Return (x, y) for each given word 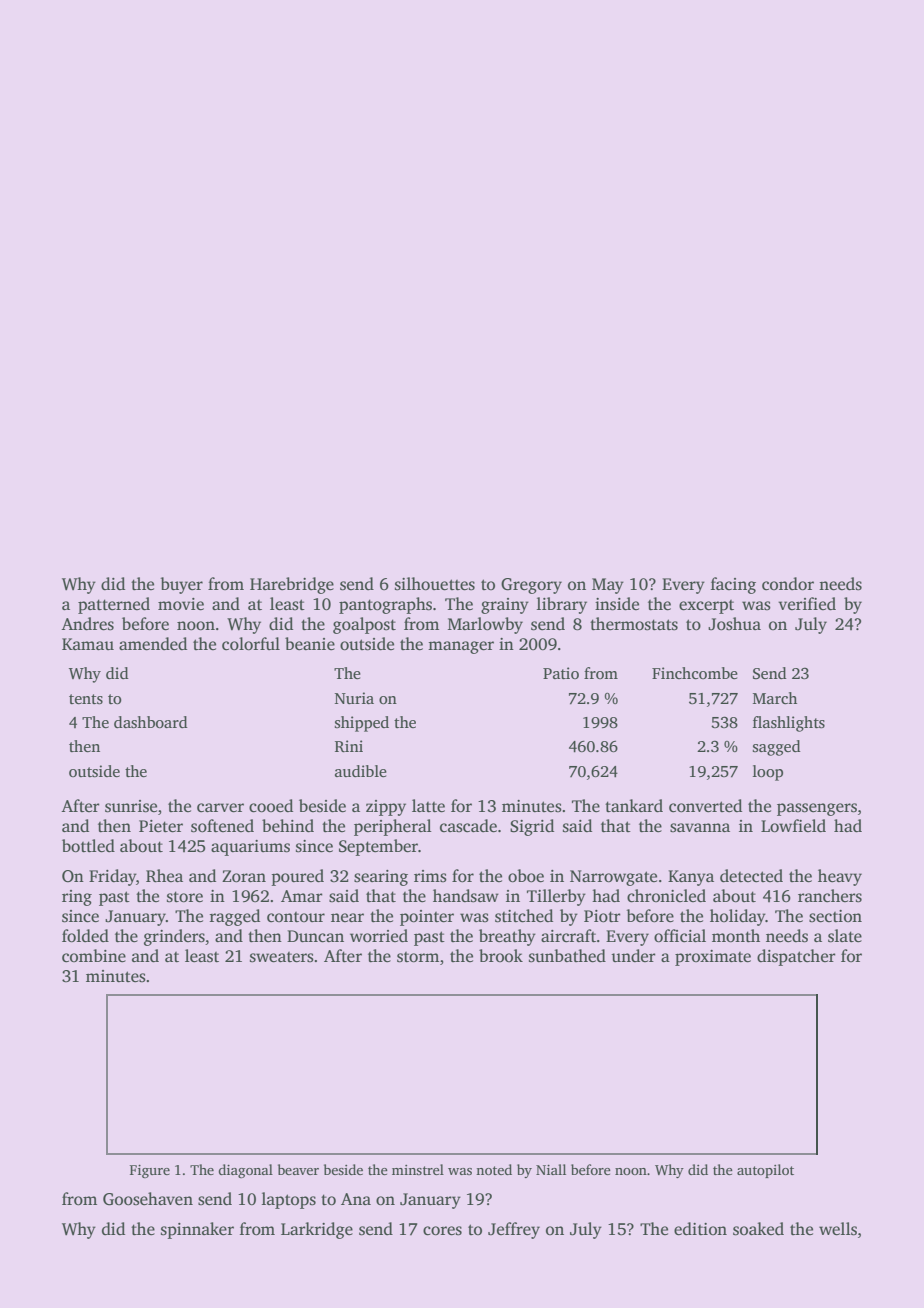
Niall (551, 1169)
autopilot (765, 1171)
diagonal (245, 1171)
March (775, 698)
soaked (758, 1229)
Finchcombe (695, 673)
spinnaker (197, 1230)
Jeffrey (514, 1230)
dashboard (151, 722)
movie (181, 604)
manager (461, 647)
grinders (174, 937)
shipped (362, 724)
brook (501, 955)
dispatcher (796, 957)
